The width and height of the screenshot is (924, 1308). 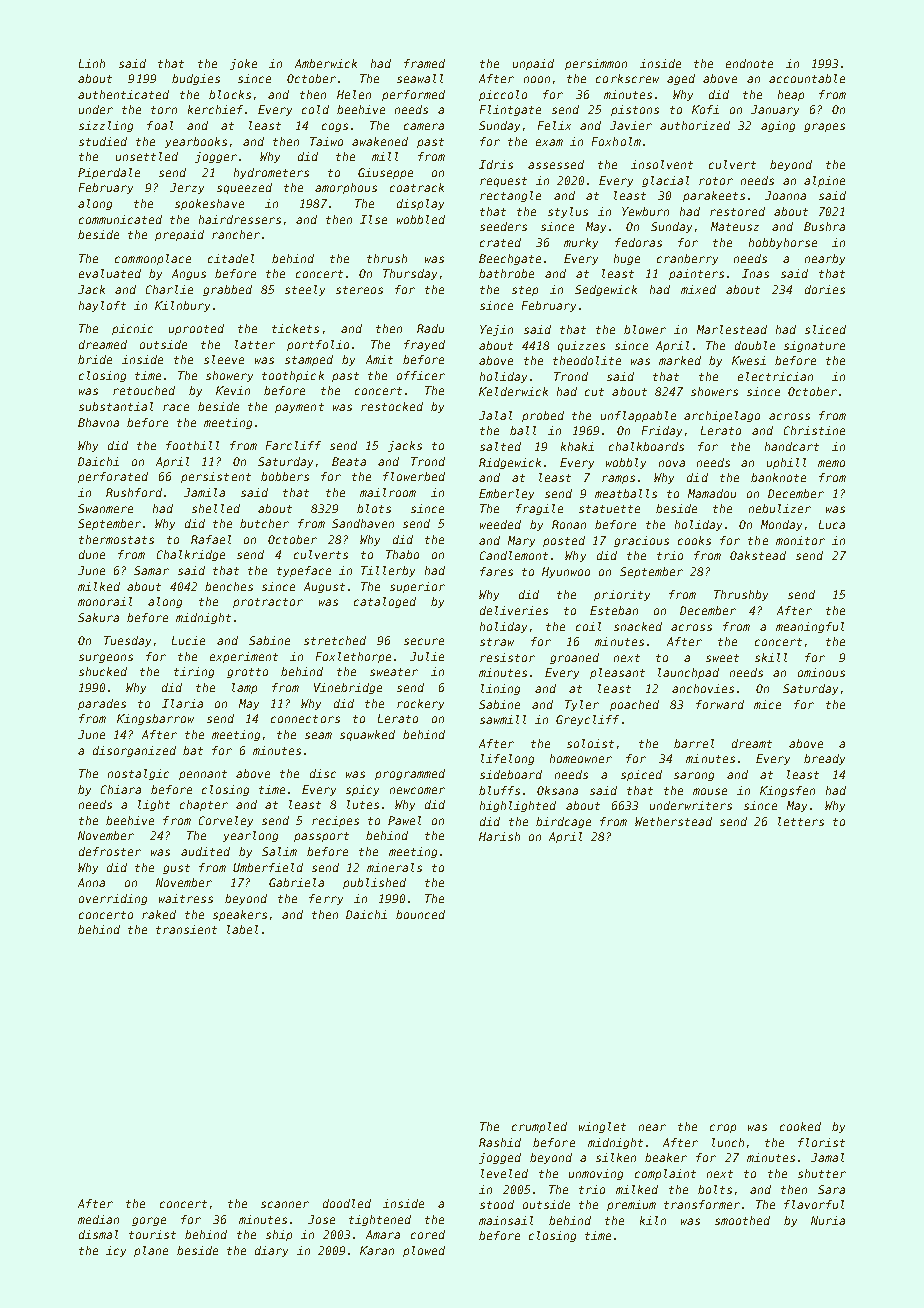 I want to click on Julie, so click(x=427, y=656).
